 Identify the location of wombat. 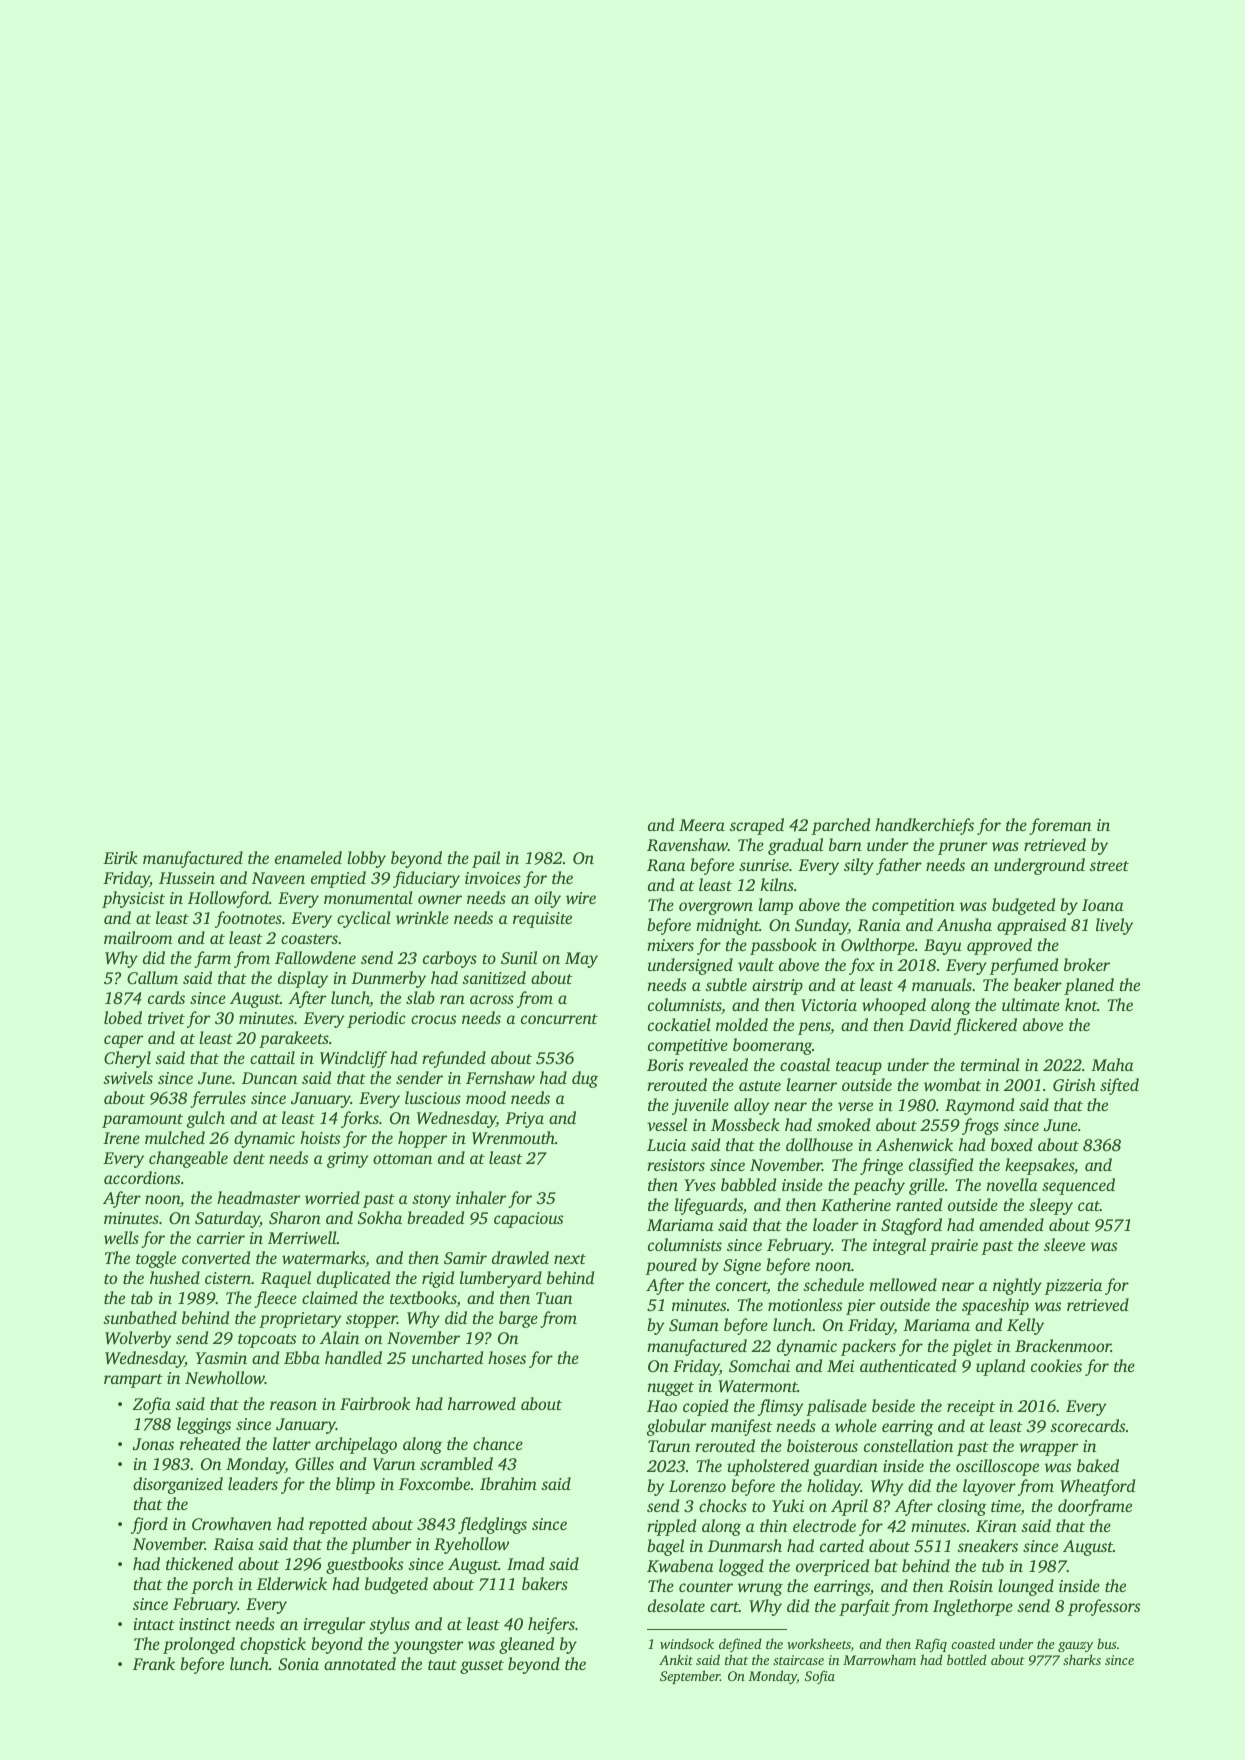
(952, 1084).
